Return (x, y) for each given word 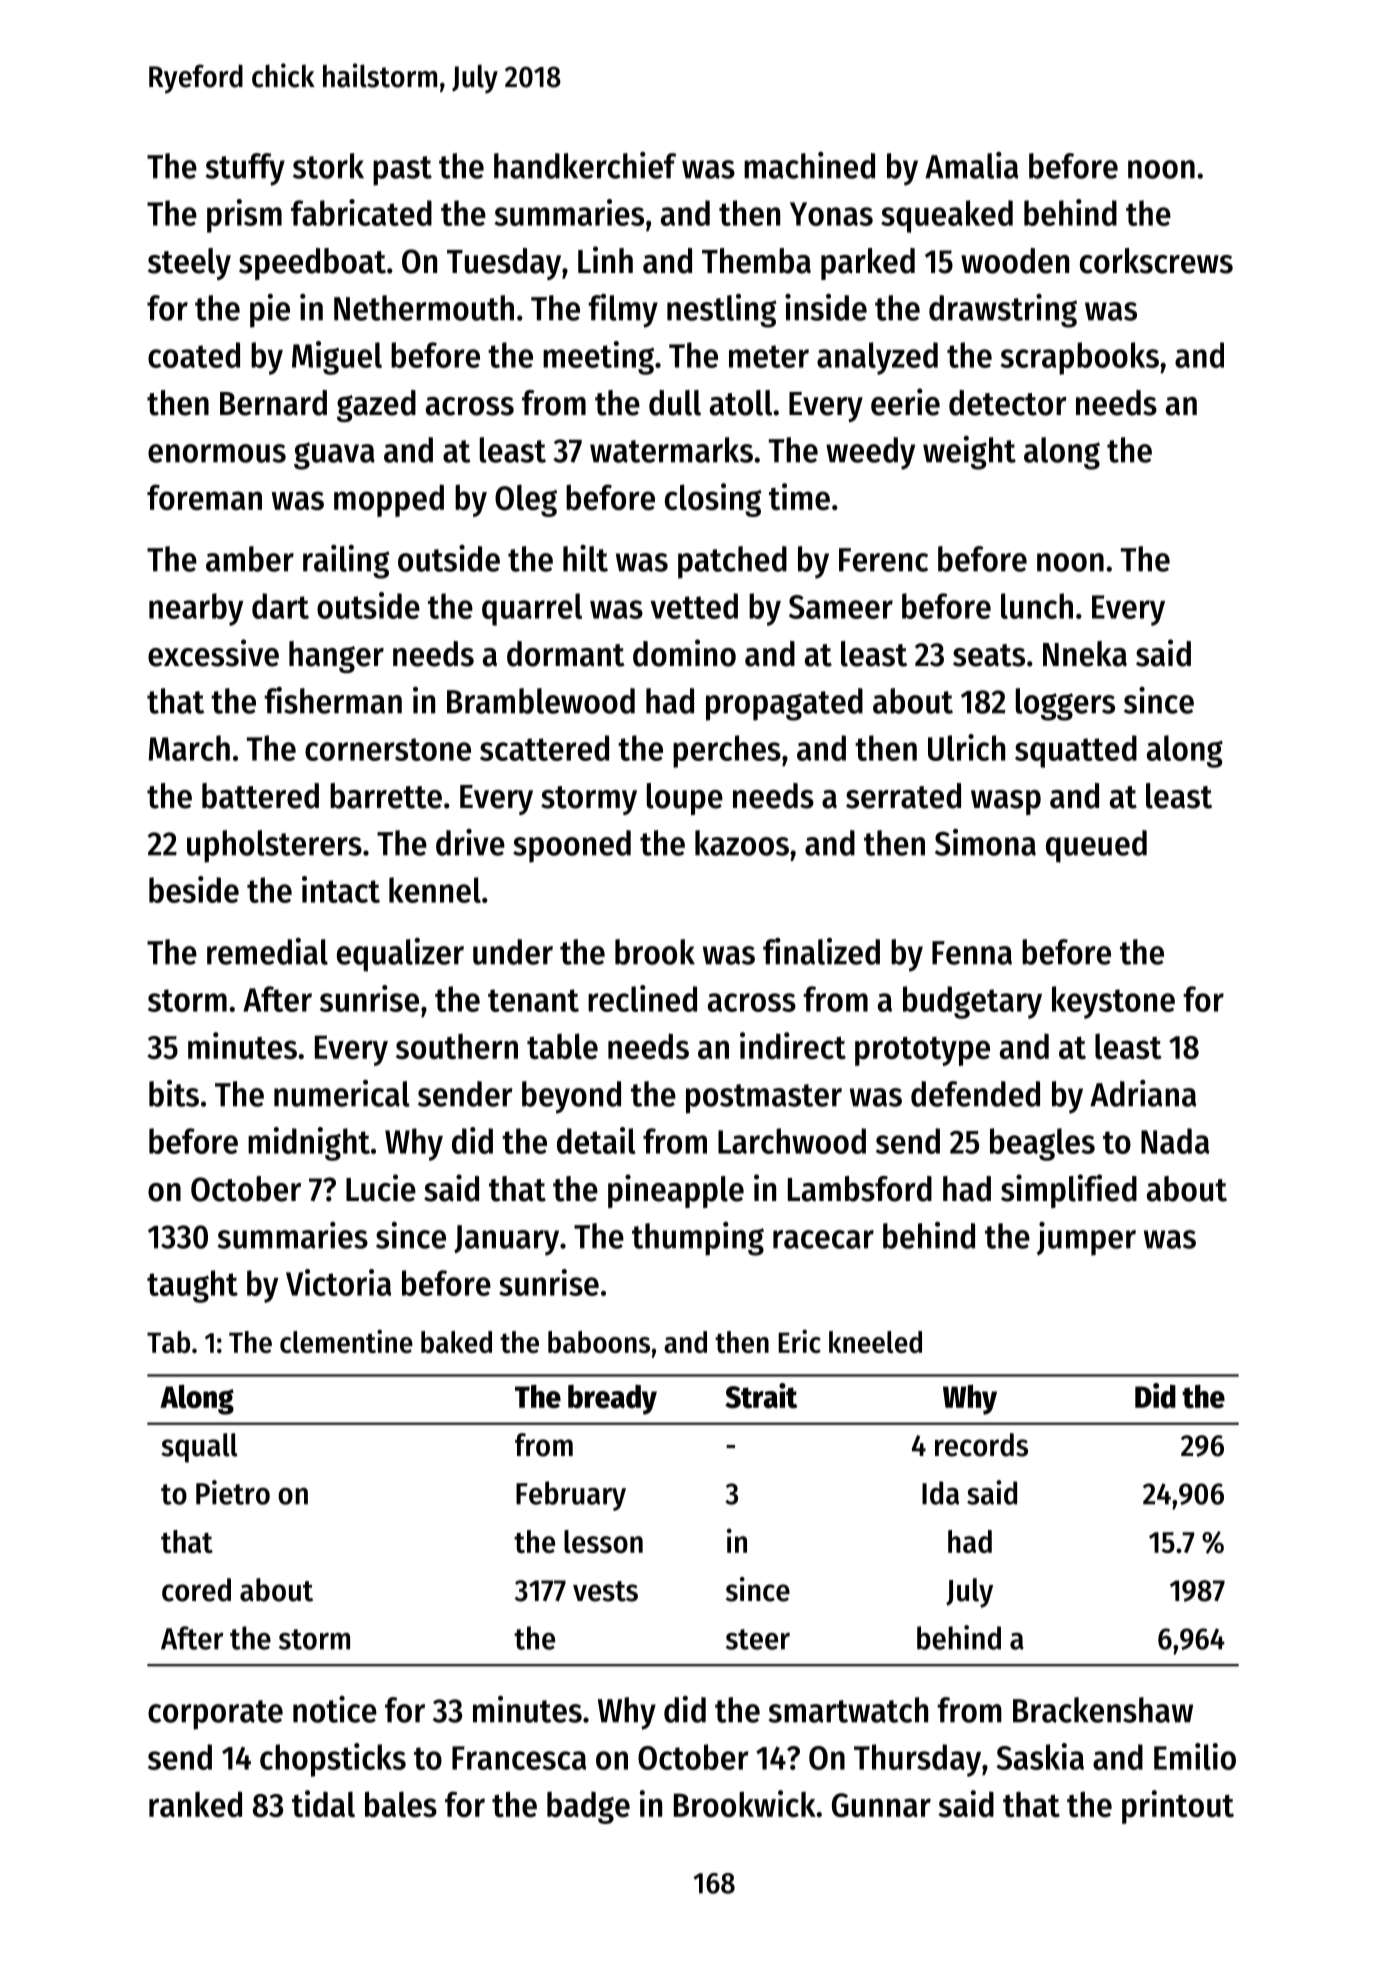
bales (401, 1804)
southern (457, 1046)
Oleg (526, 500)
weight (969, 453)
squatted (1076, 751)
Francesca (519, 1758)
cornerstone (388, 749)
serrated (903, 796)
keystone (1113, 1002)
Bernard (273, 403)
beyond (571, 1097)
